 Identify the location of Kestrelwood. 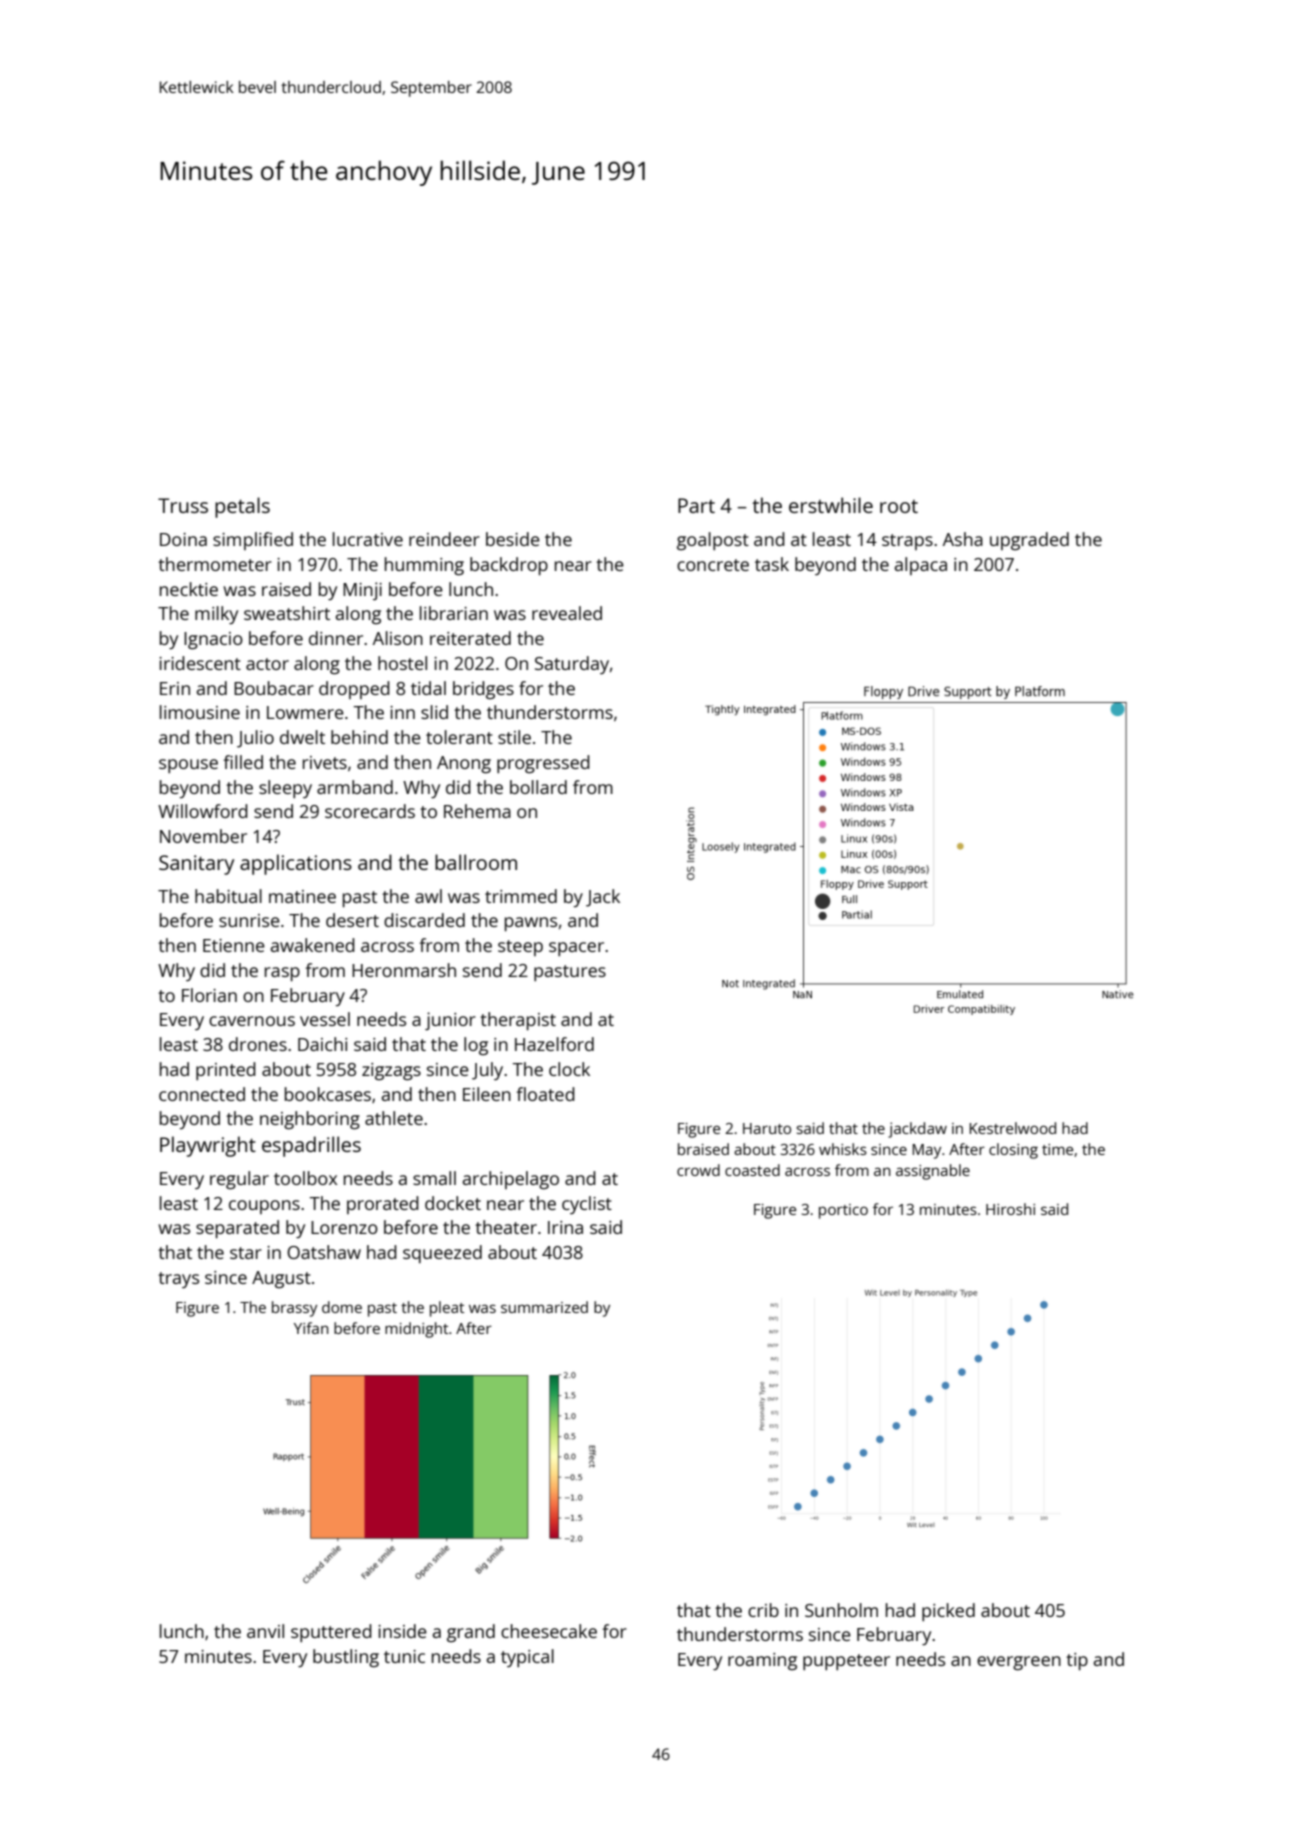
(1012, 1128).
